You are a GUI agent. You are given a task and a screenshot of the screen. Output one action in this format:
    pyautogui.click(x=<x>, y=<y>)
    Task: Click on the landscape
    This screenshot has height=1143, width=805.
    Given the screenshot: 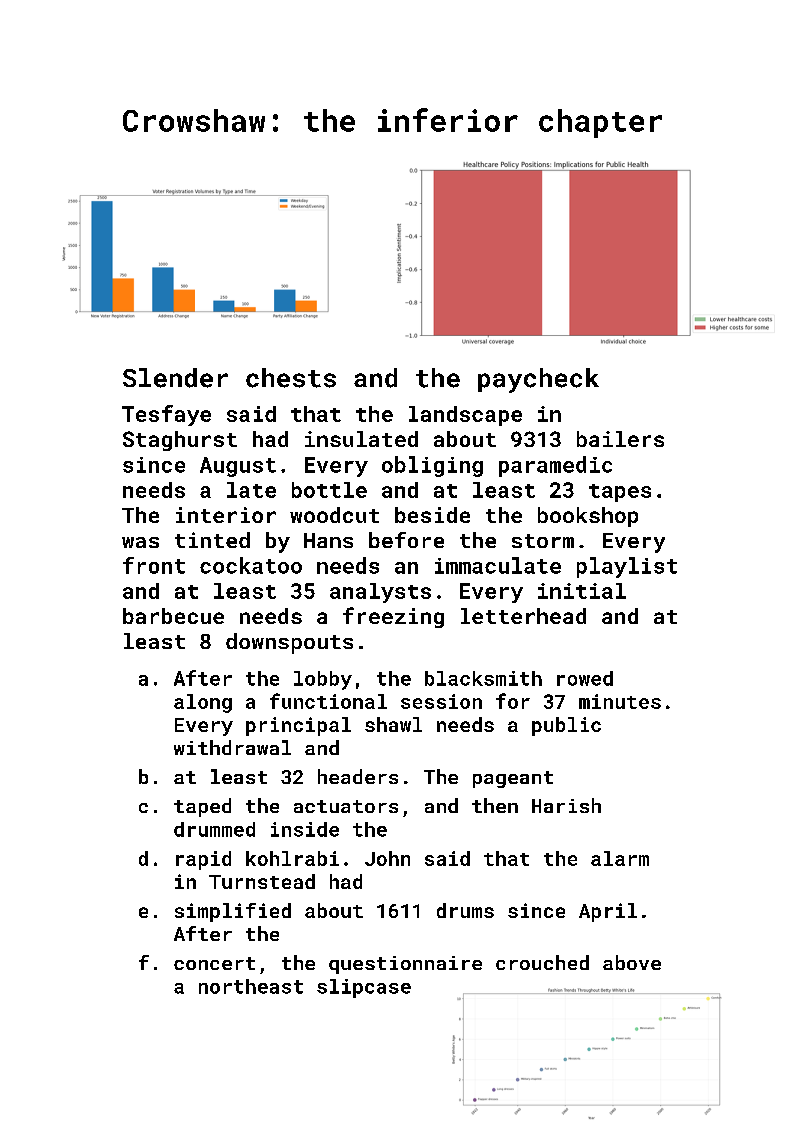 What is the action you would take?
    pyautogui.click(x=465, y=416)
